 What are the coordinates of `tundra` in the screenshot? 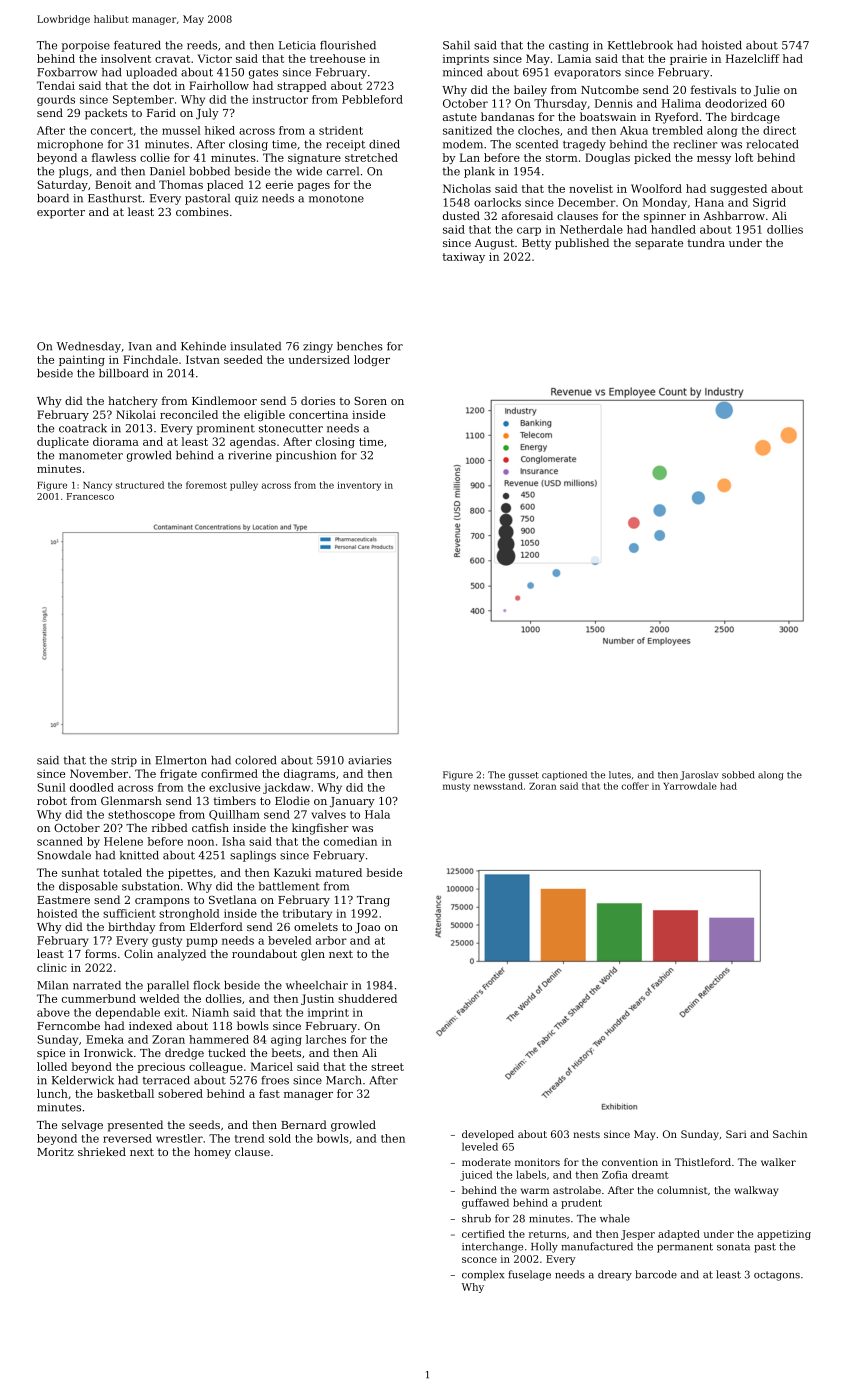 It's located at (706, 242).
